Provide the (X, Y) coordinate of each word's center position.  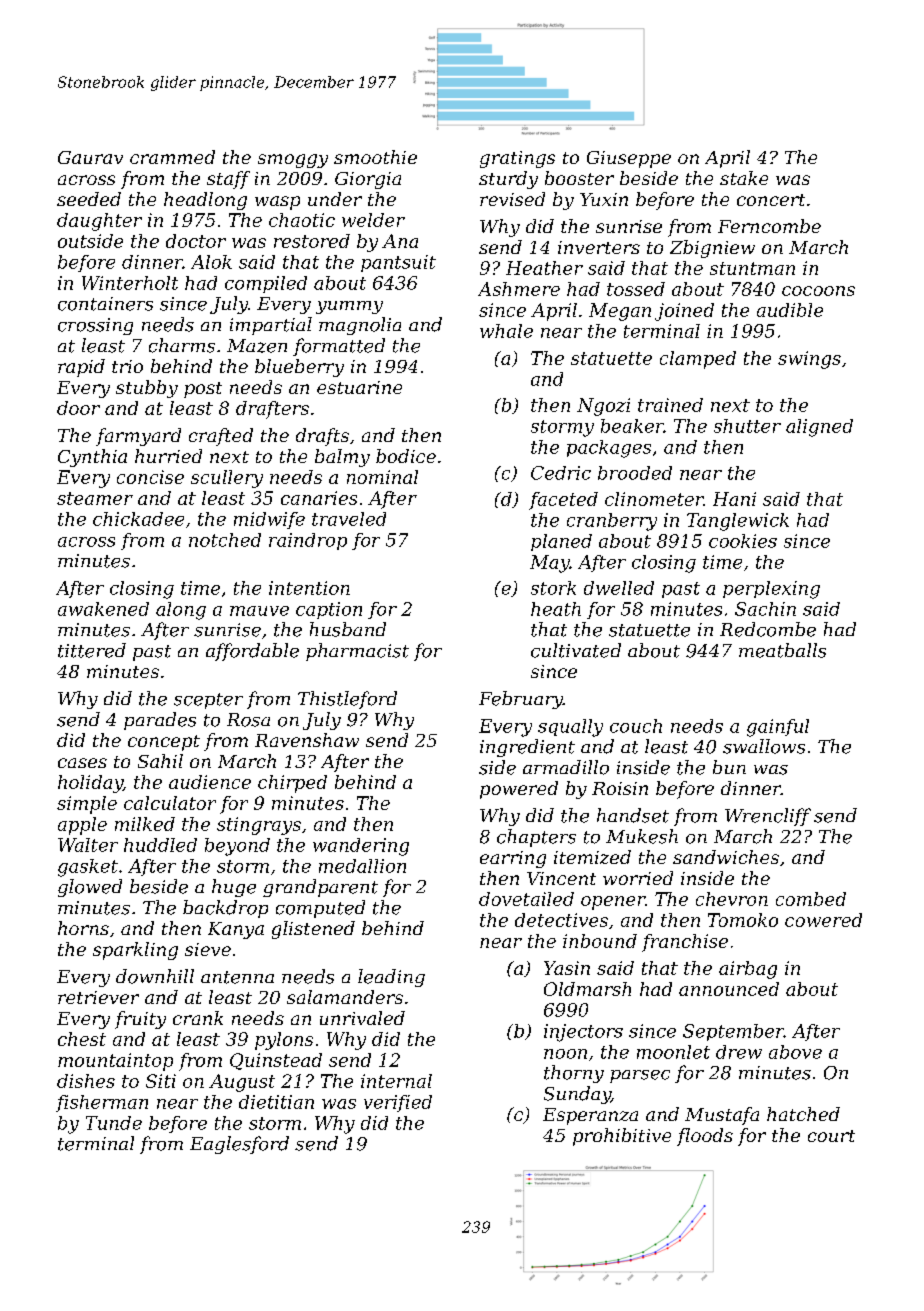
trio (127, 366)
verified (398, 1103)
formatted (339, 347)
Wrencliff (768, 817)
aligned (819, 428)
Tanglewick (738, 522)
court (831, 1136)
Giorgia (368, 180)
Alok (211, 262)
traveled (349, 519)
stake (744, 178)
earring (513, 859)
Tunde (114, 1123)
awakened (103, 609)
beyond (237, 847)
